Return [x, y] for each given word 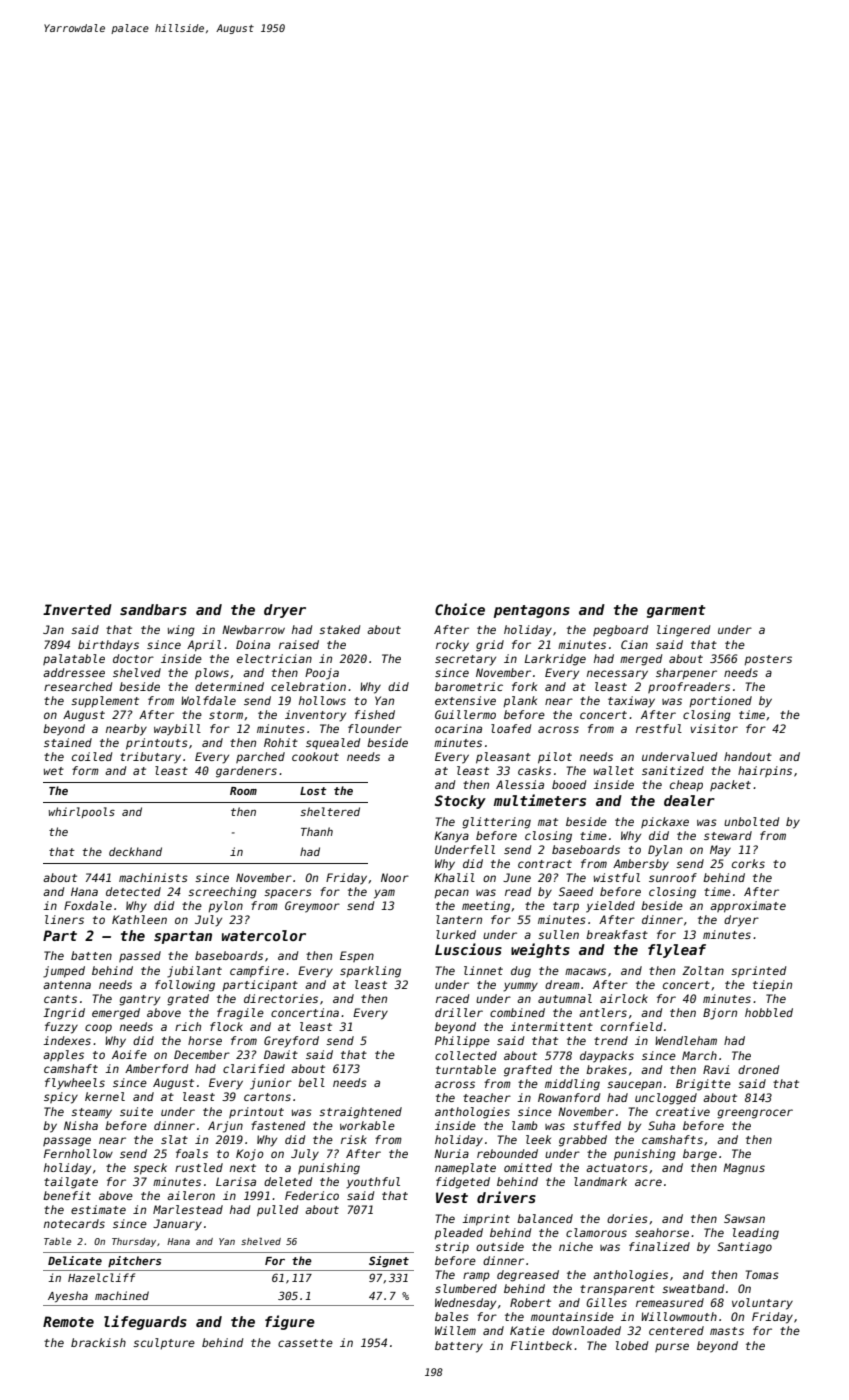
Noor [395, 877]
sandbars [153, 609]
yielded [610, 907]
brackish [98, 1342]
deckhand [135, 851]
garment [676, 611]
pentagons [532, 611]
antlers [603, 1012]
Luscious [468, 949]
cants [60, 999]
